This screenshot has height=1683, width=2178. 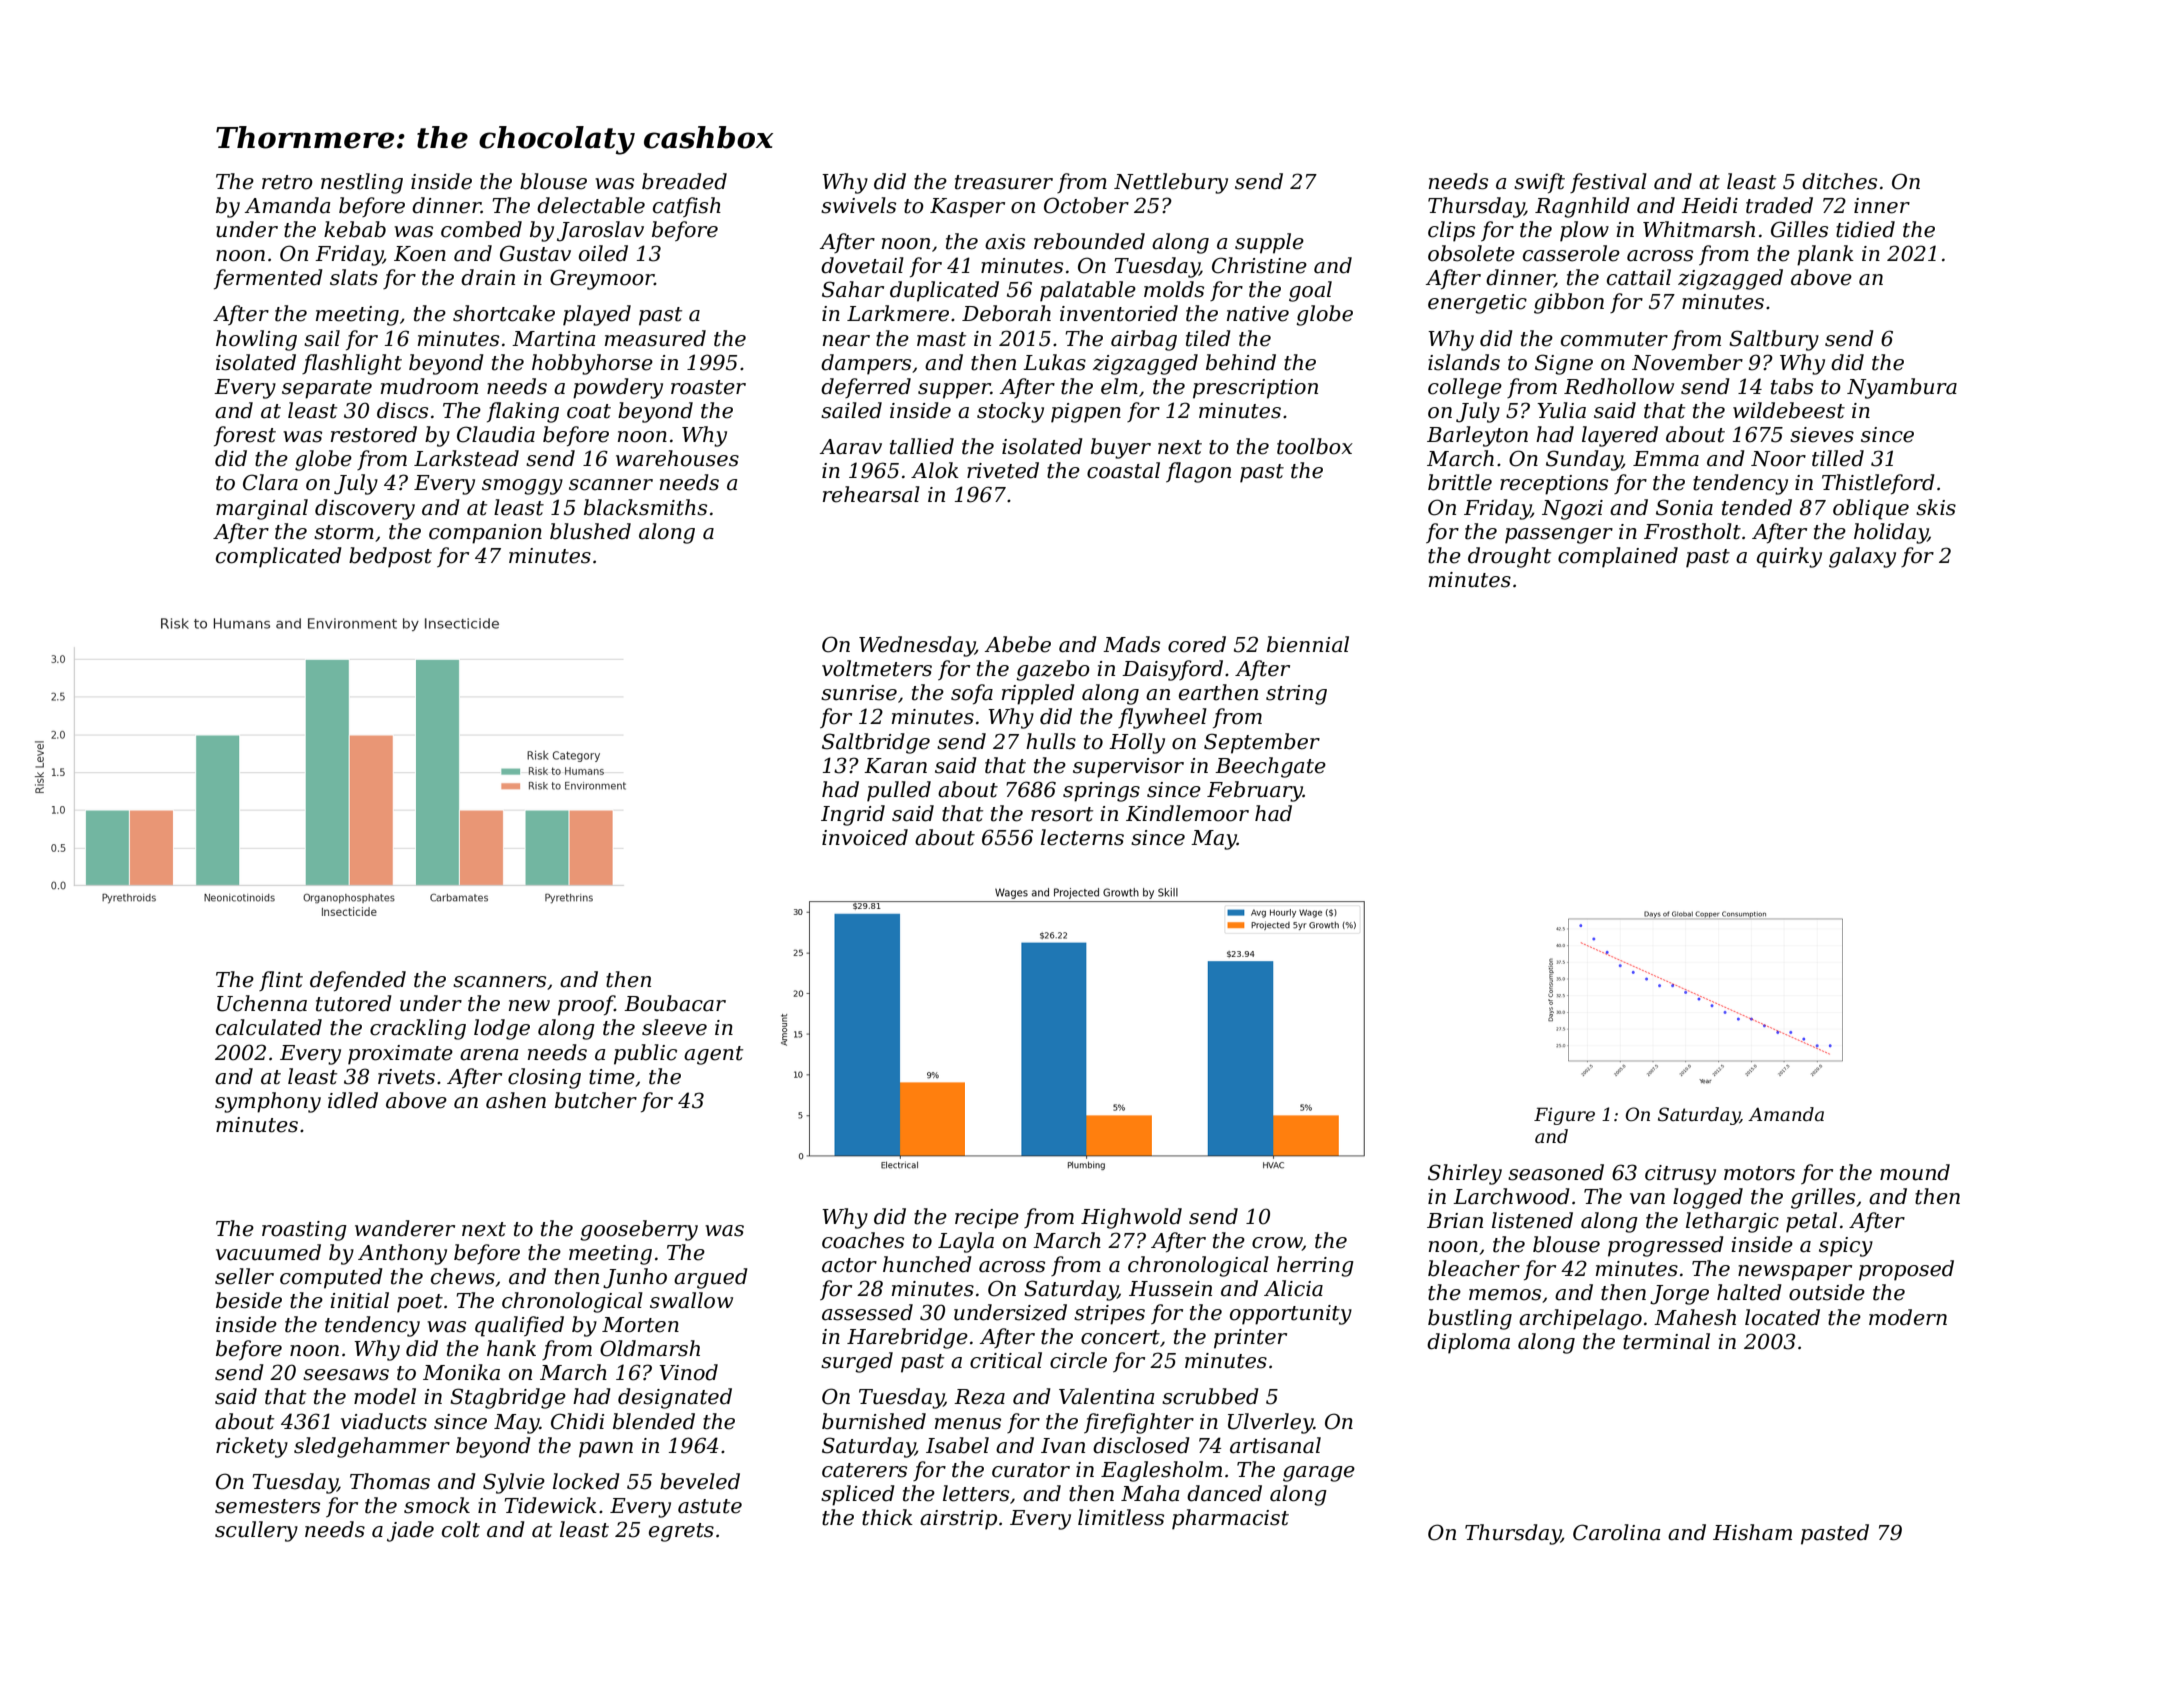 I want to click on hulls, so click(x=1051, y=741).
